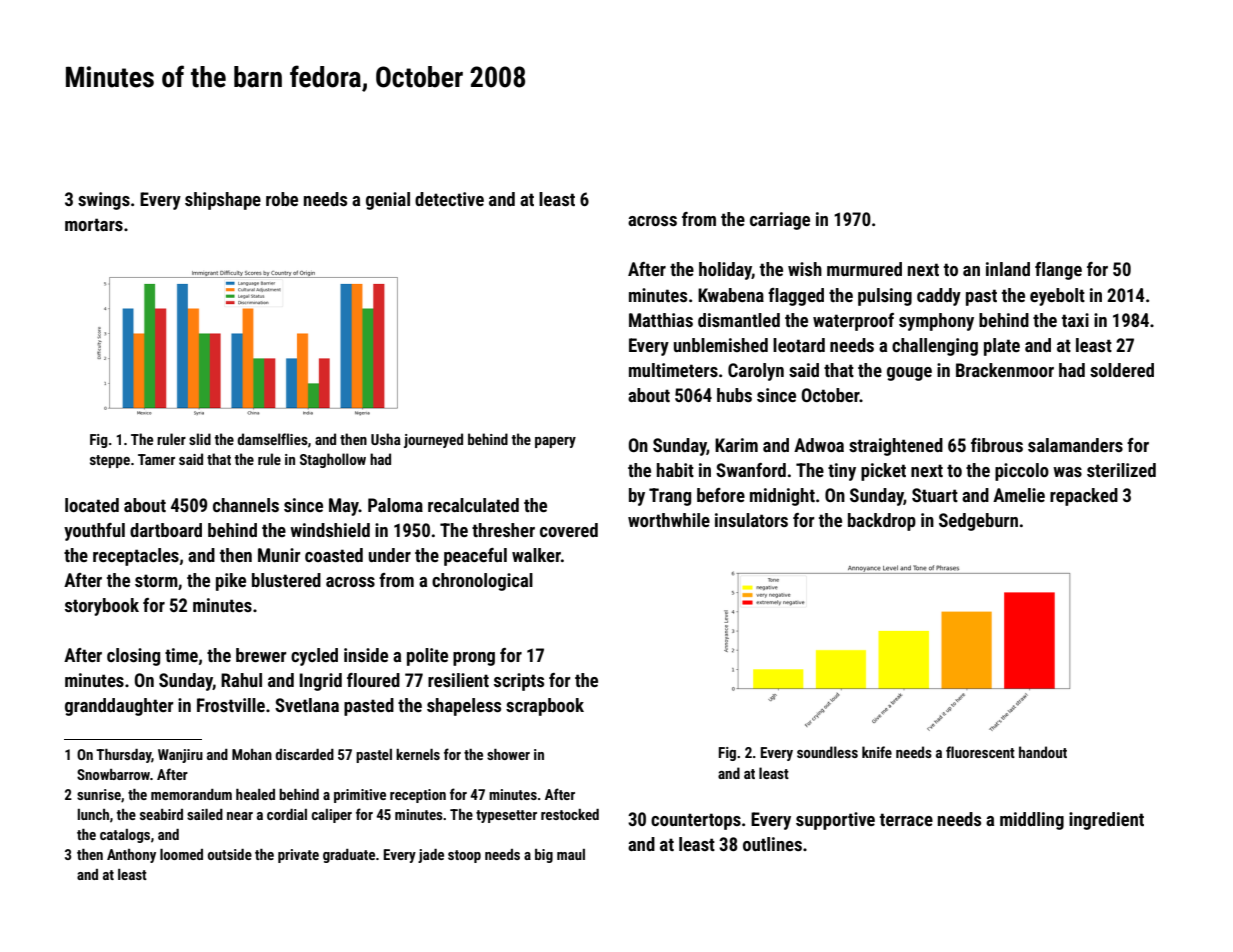 The image size is (1233, 952). Describe the element at coordinates (980, 752) in the screenshot. I see `fluorescent` at that location.
